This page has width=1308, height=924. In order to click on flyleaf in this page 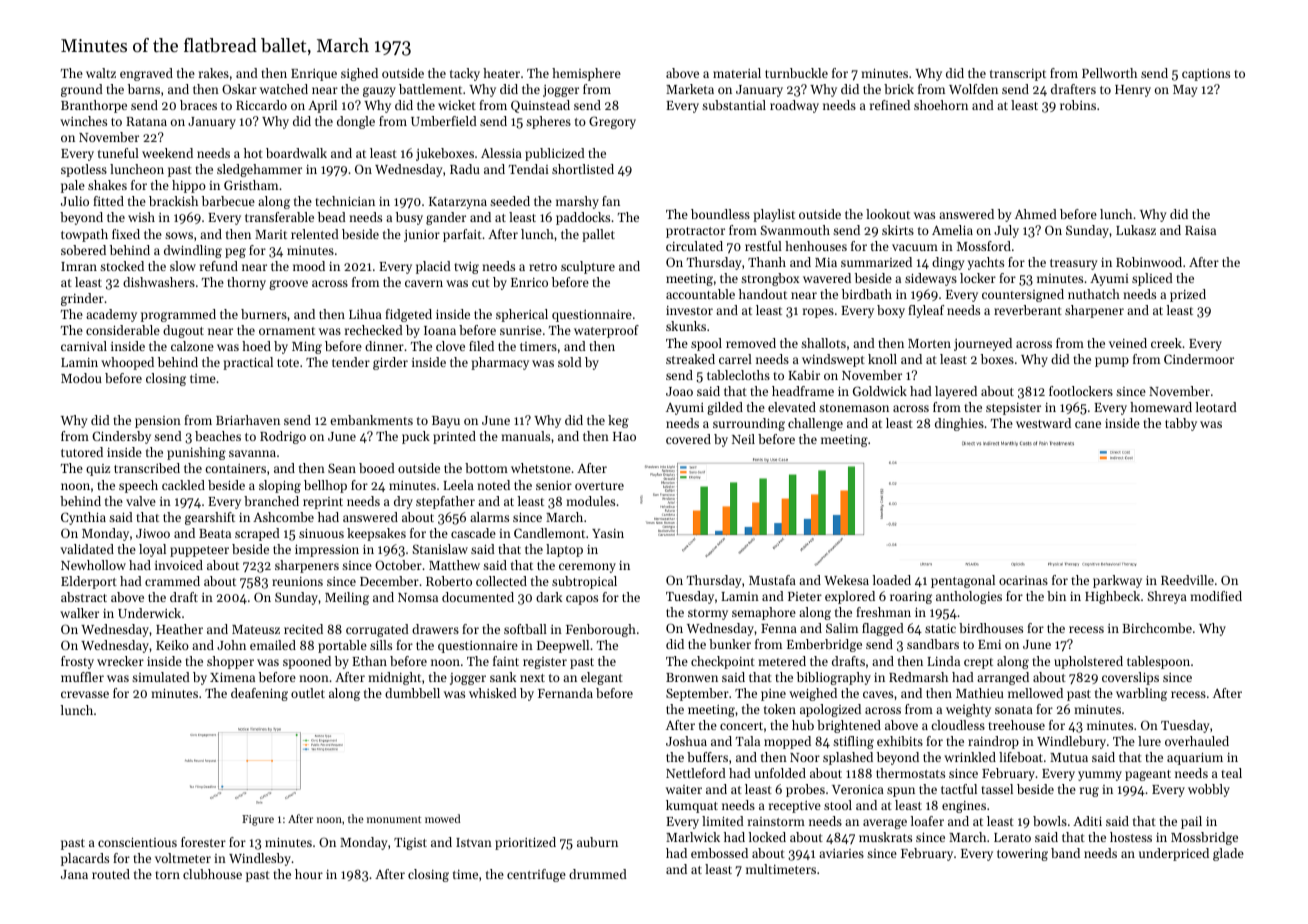, I will do `click(926, 311)`.
